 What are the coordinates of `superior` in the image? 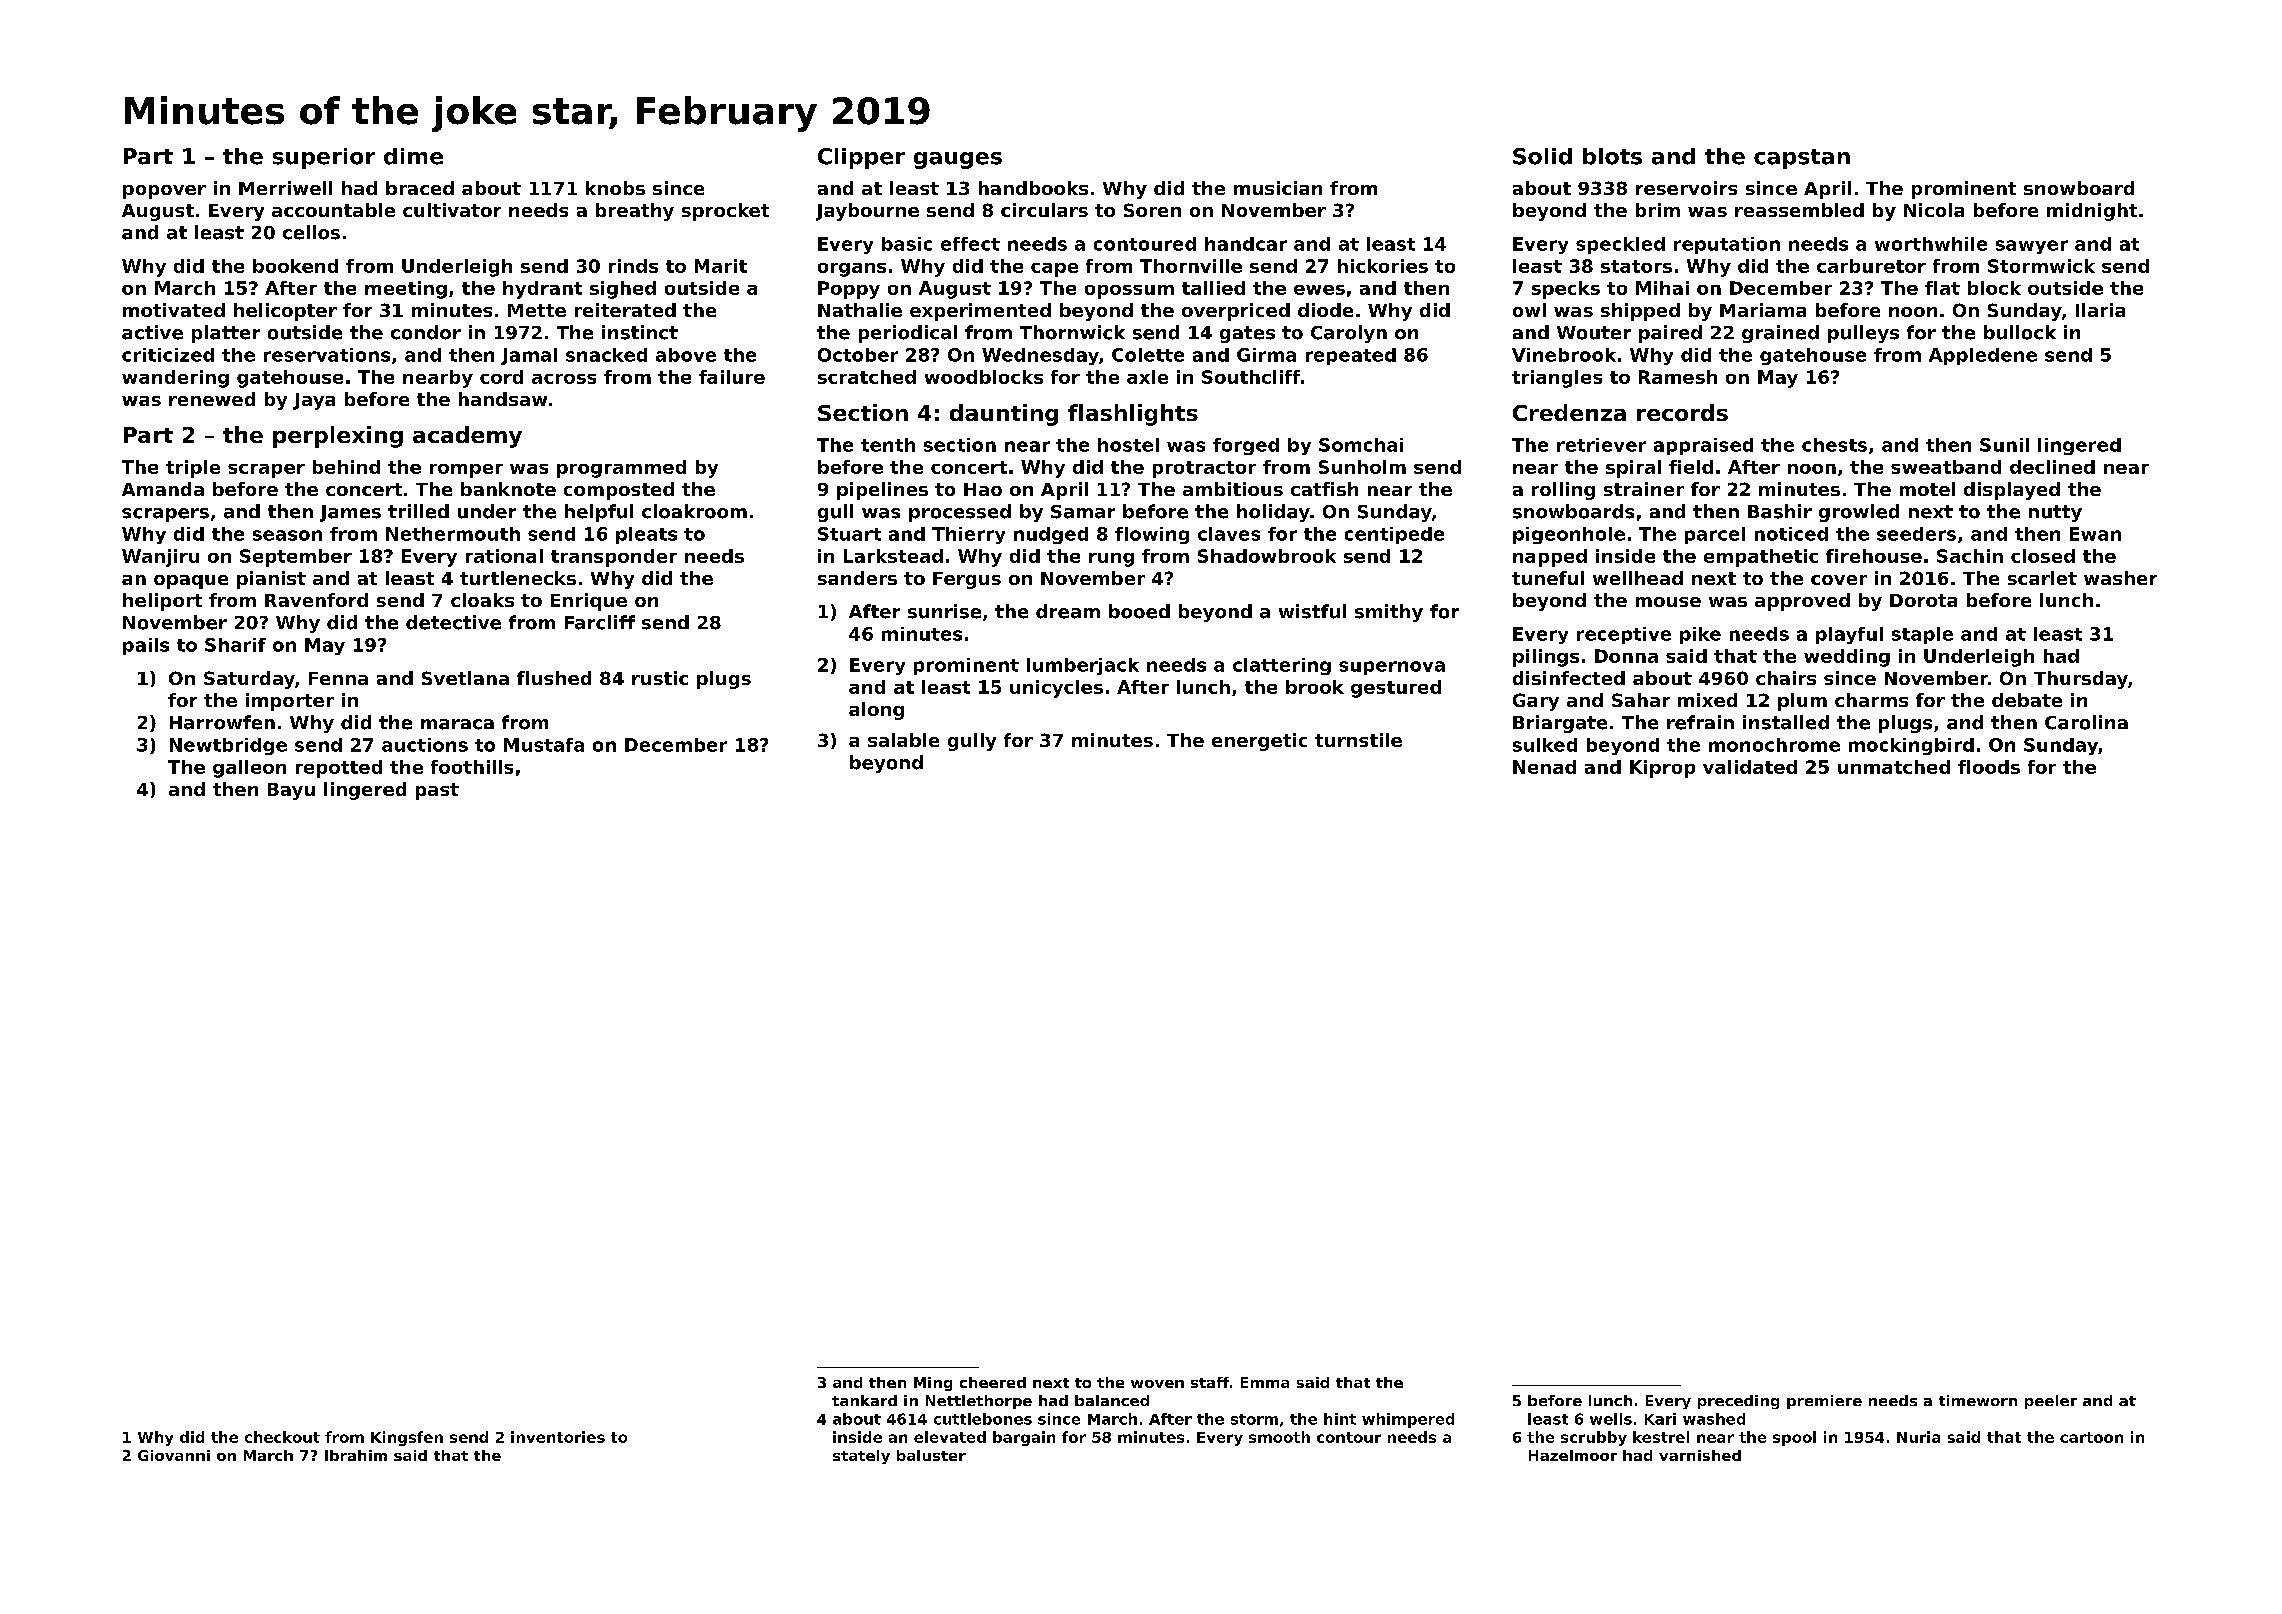 It's located at (324, 158).
